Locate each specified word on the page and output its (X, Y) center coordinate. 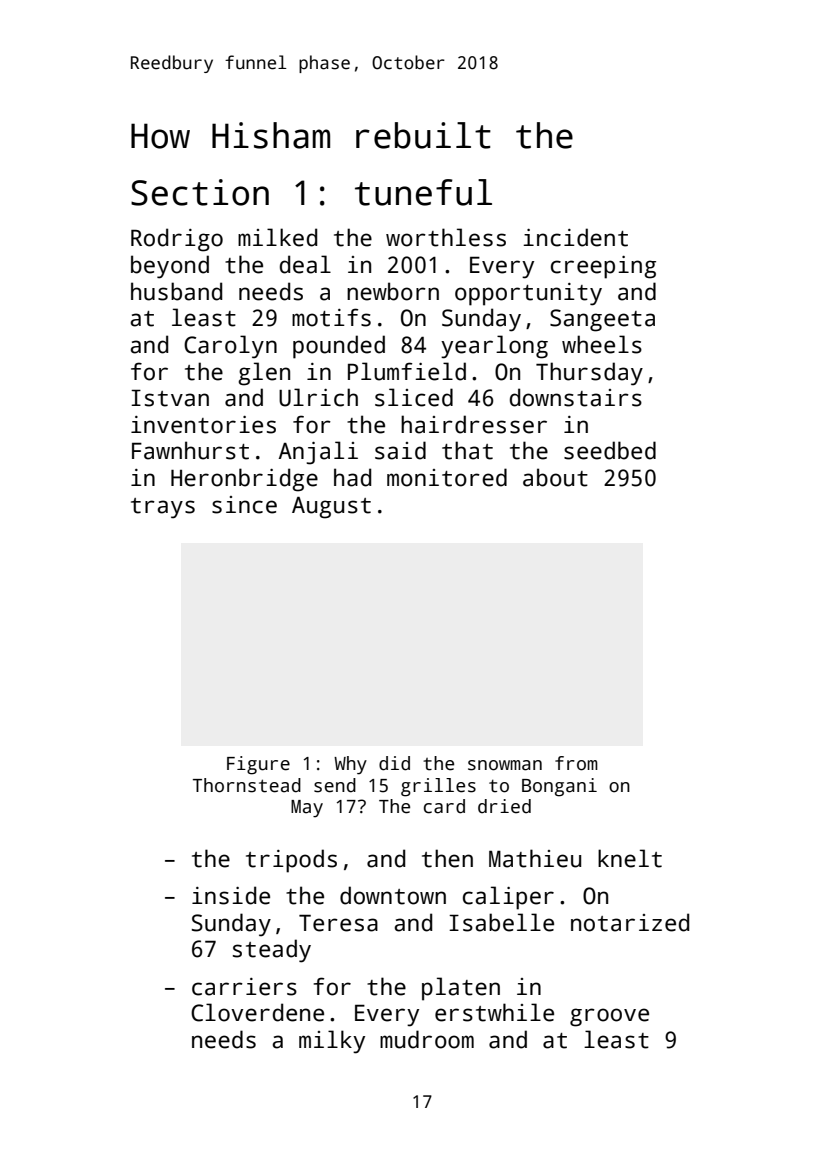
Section (200, 192)
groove (609, 1017)
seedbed (610, 450)
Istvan (170, 398)
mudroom (427, 1039)
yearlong (494, 347)
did (394, 763)
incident (575, 237)
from (576, 763)
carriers (244, 987)
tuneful (423, 192)
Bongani (559, 787)
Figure (258, 765)
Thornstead (247, 785)
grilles (438, 787)
